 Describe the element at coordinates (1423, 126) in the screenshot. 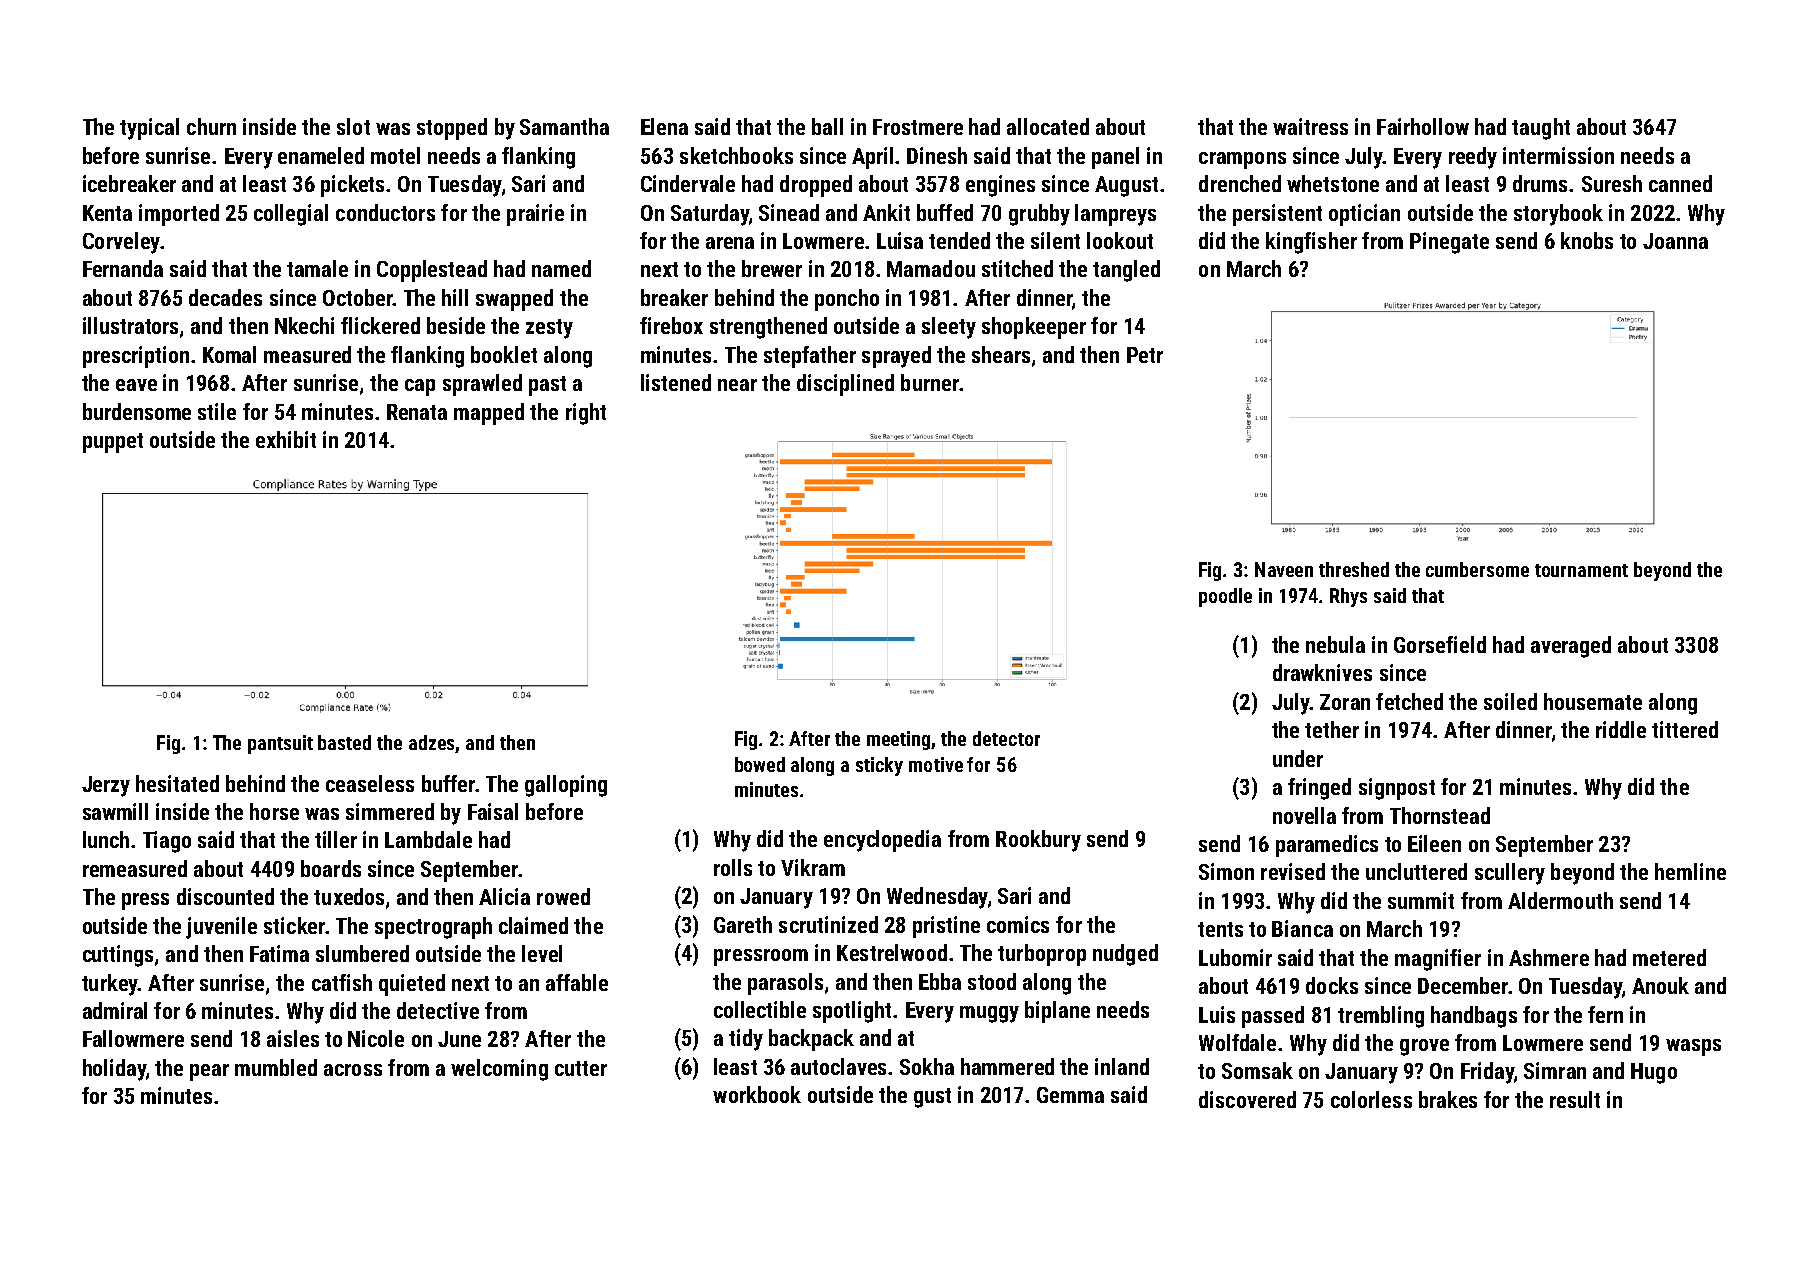

I see `Fairhollow` at that location.
